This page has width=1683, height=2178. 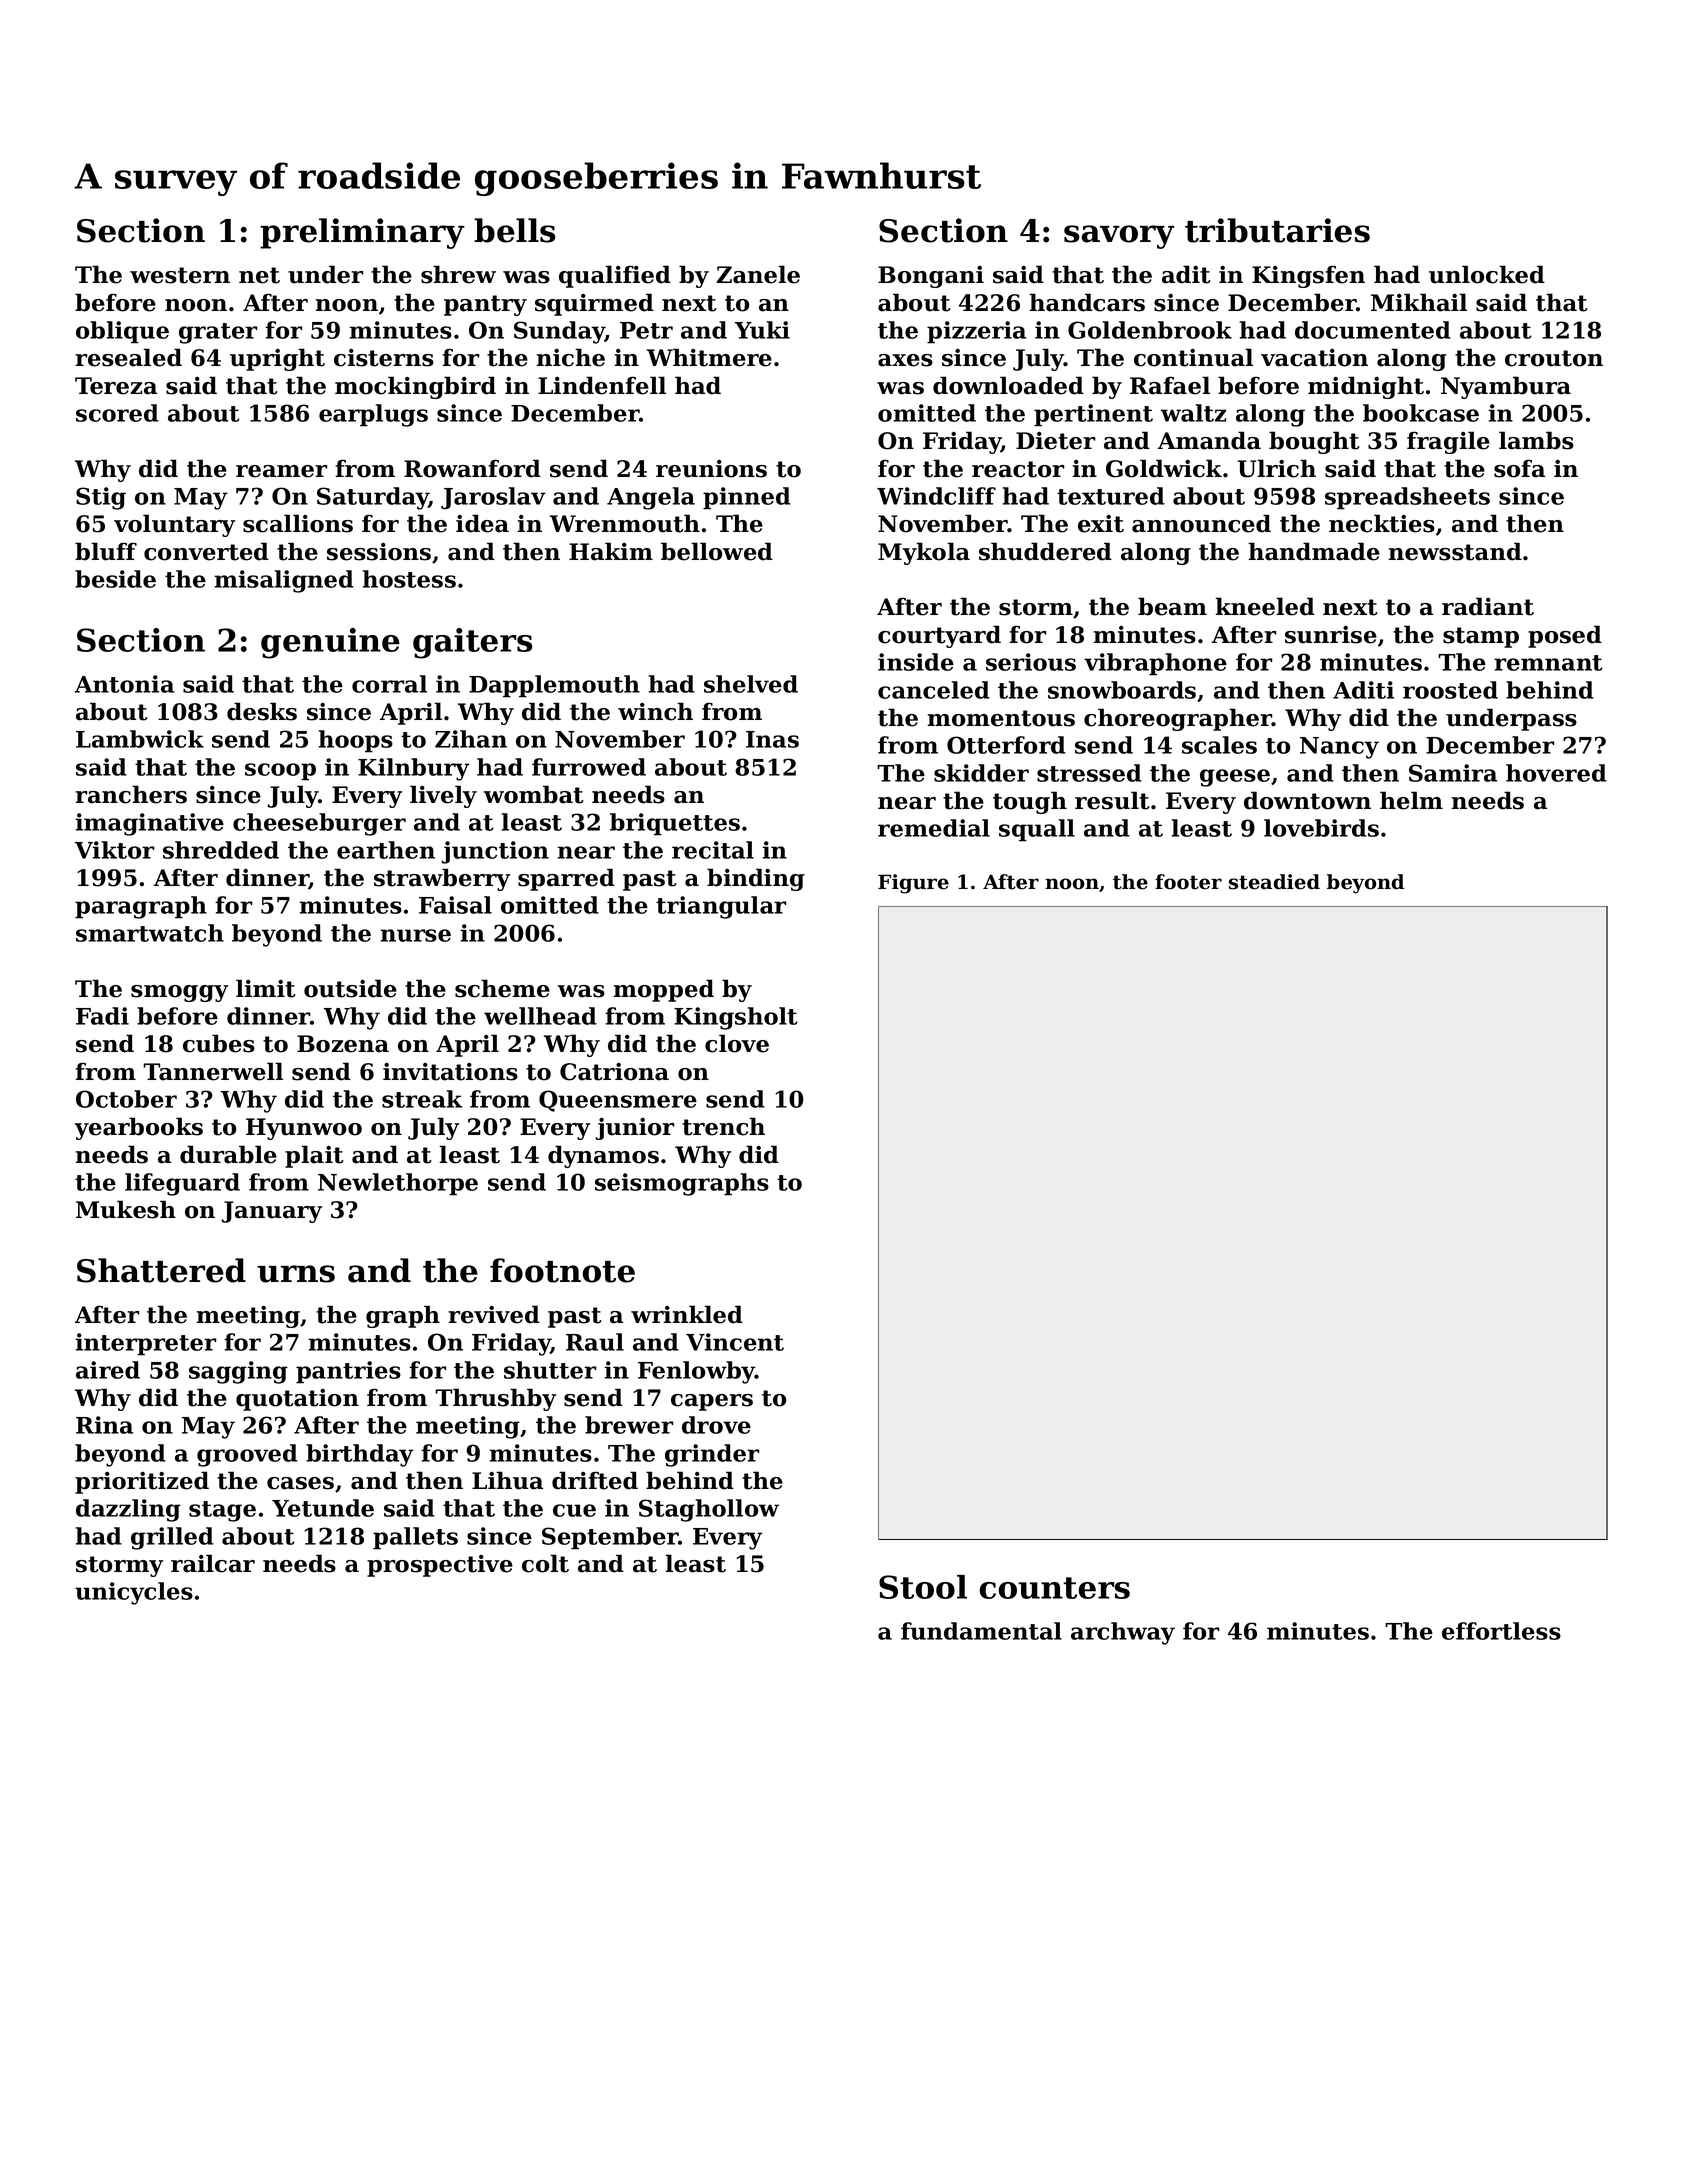 I want to click on preliminary, so click(x=362, y=233).
